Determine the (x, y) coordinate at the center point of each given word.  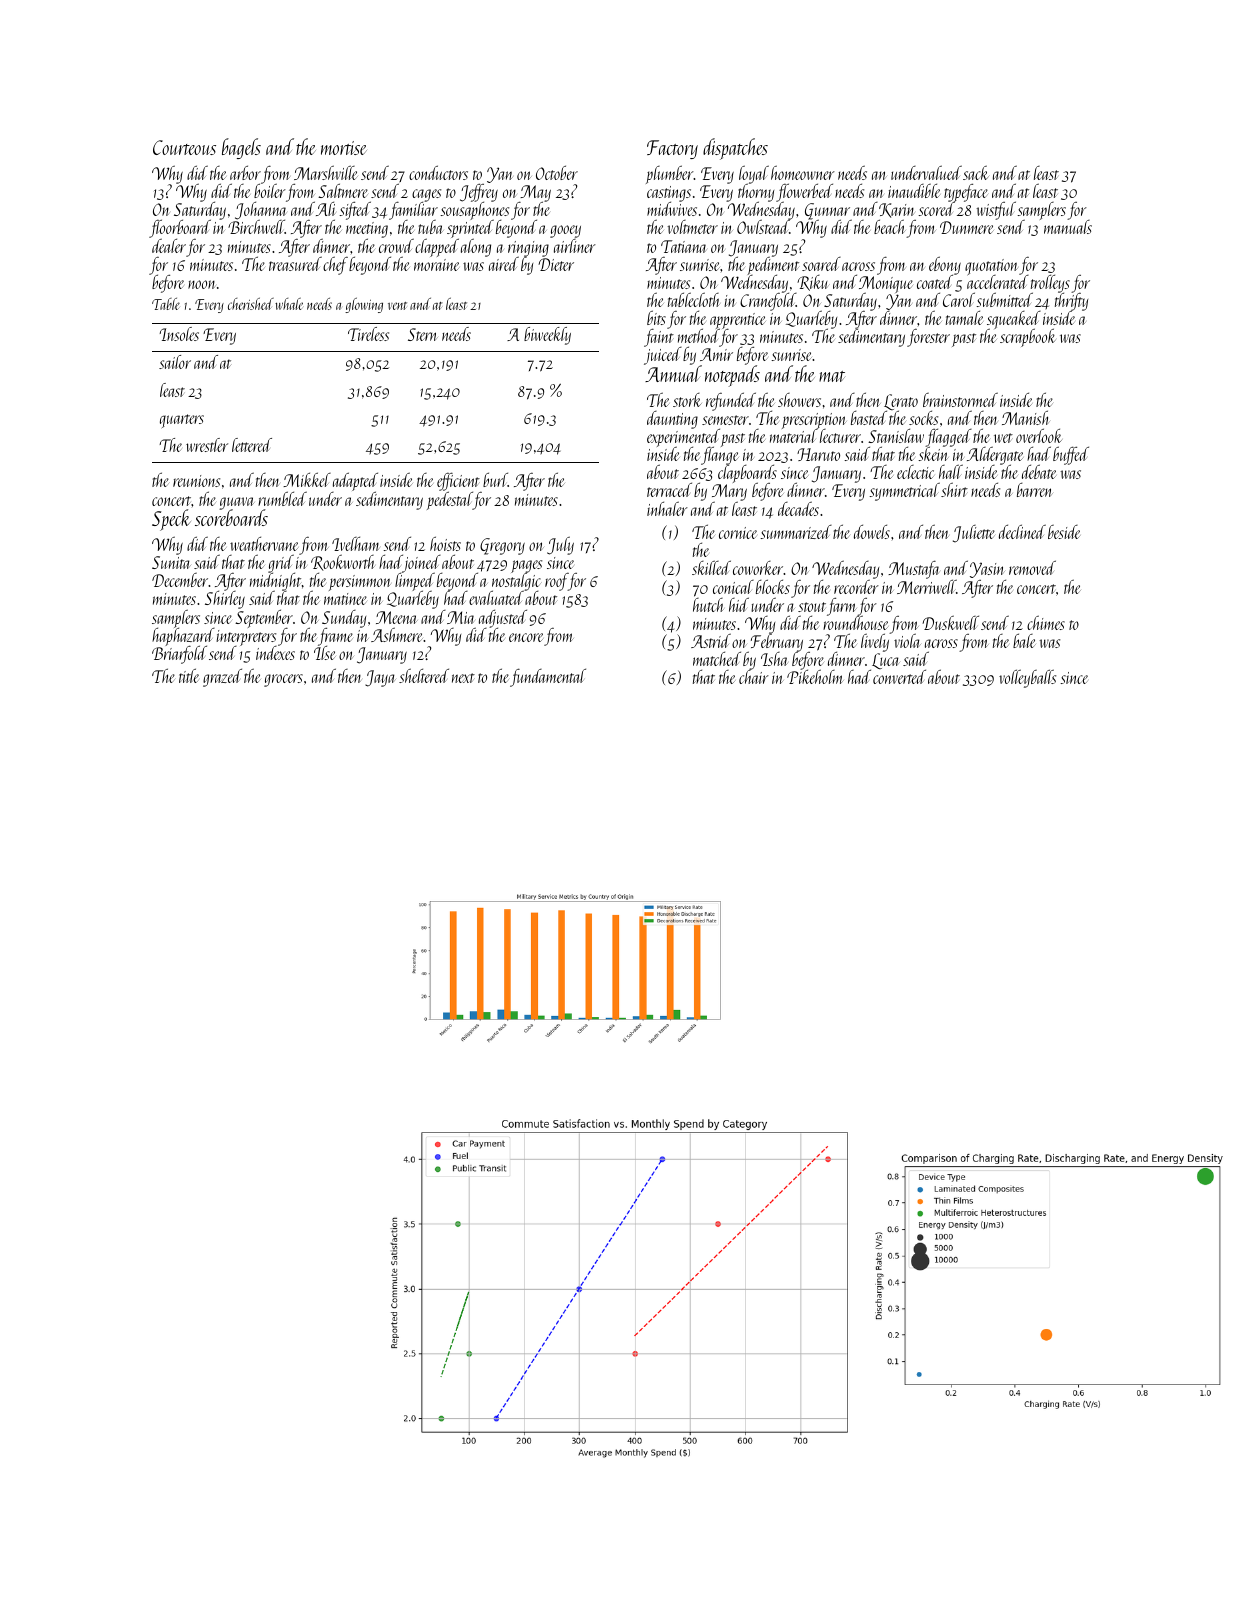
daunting (672, 420)
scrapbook (1028, 338)
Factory (672, 149)
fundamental (548, 677)
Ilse (325, 653)
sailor (175, 362)
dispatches (735, 149)
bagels (241, 148)
